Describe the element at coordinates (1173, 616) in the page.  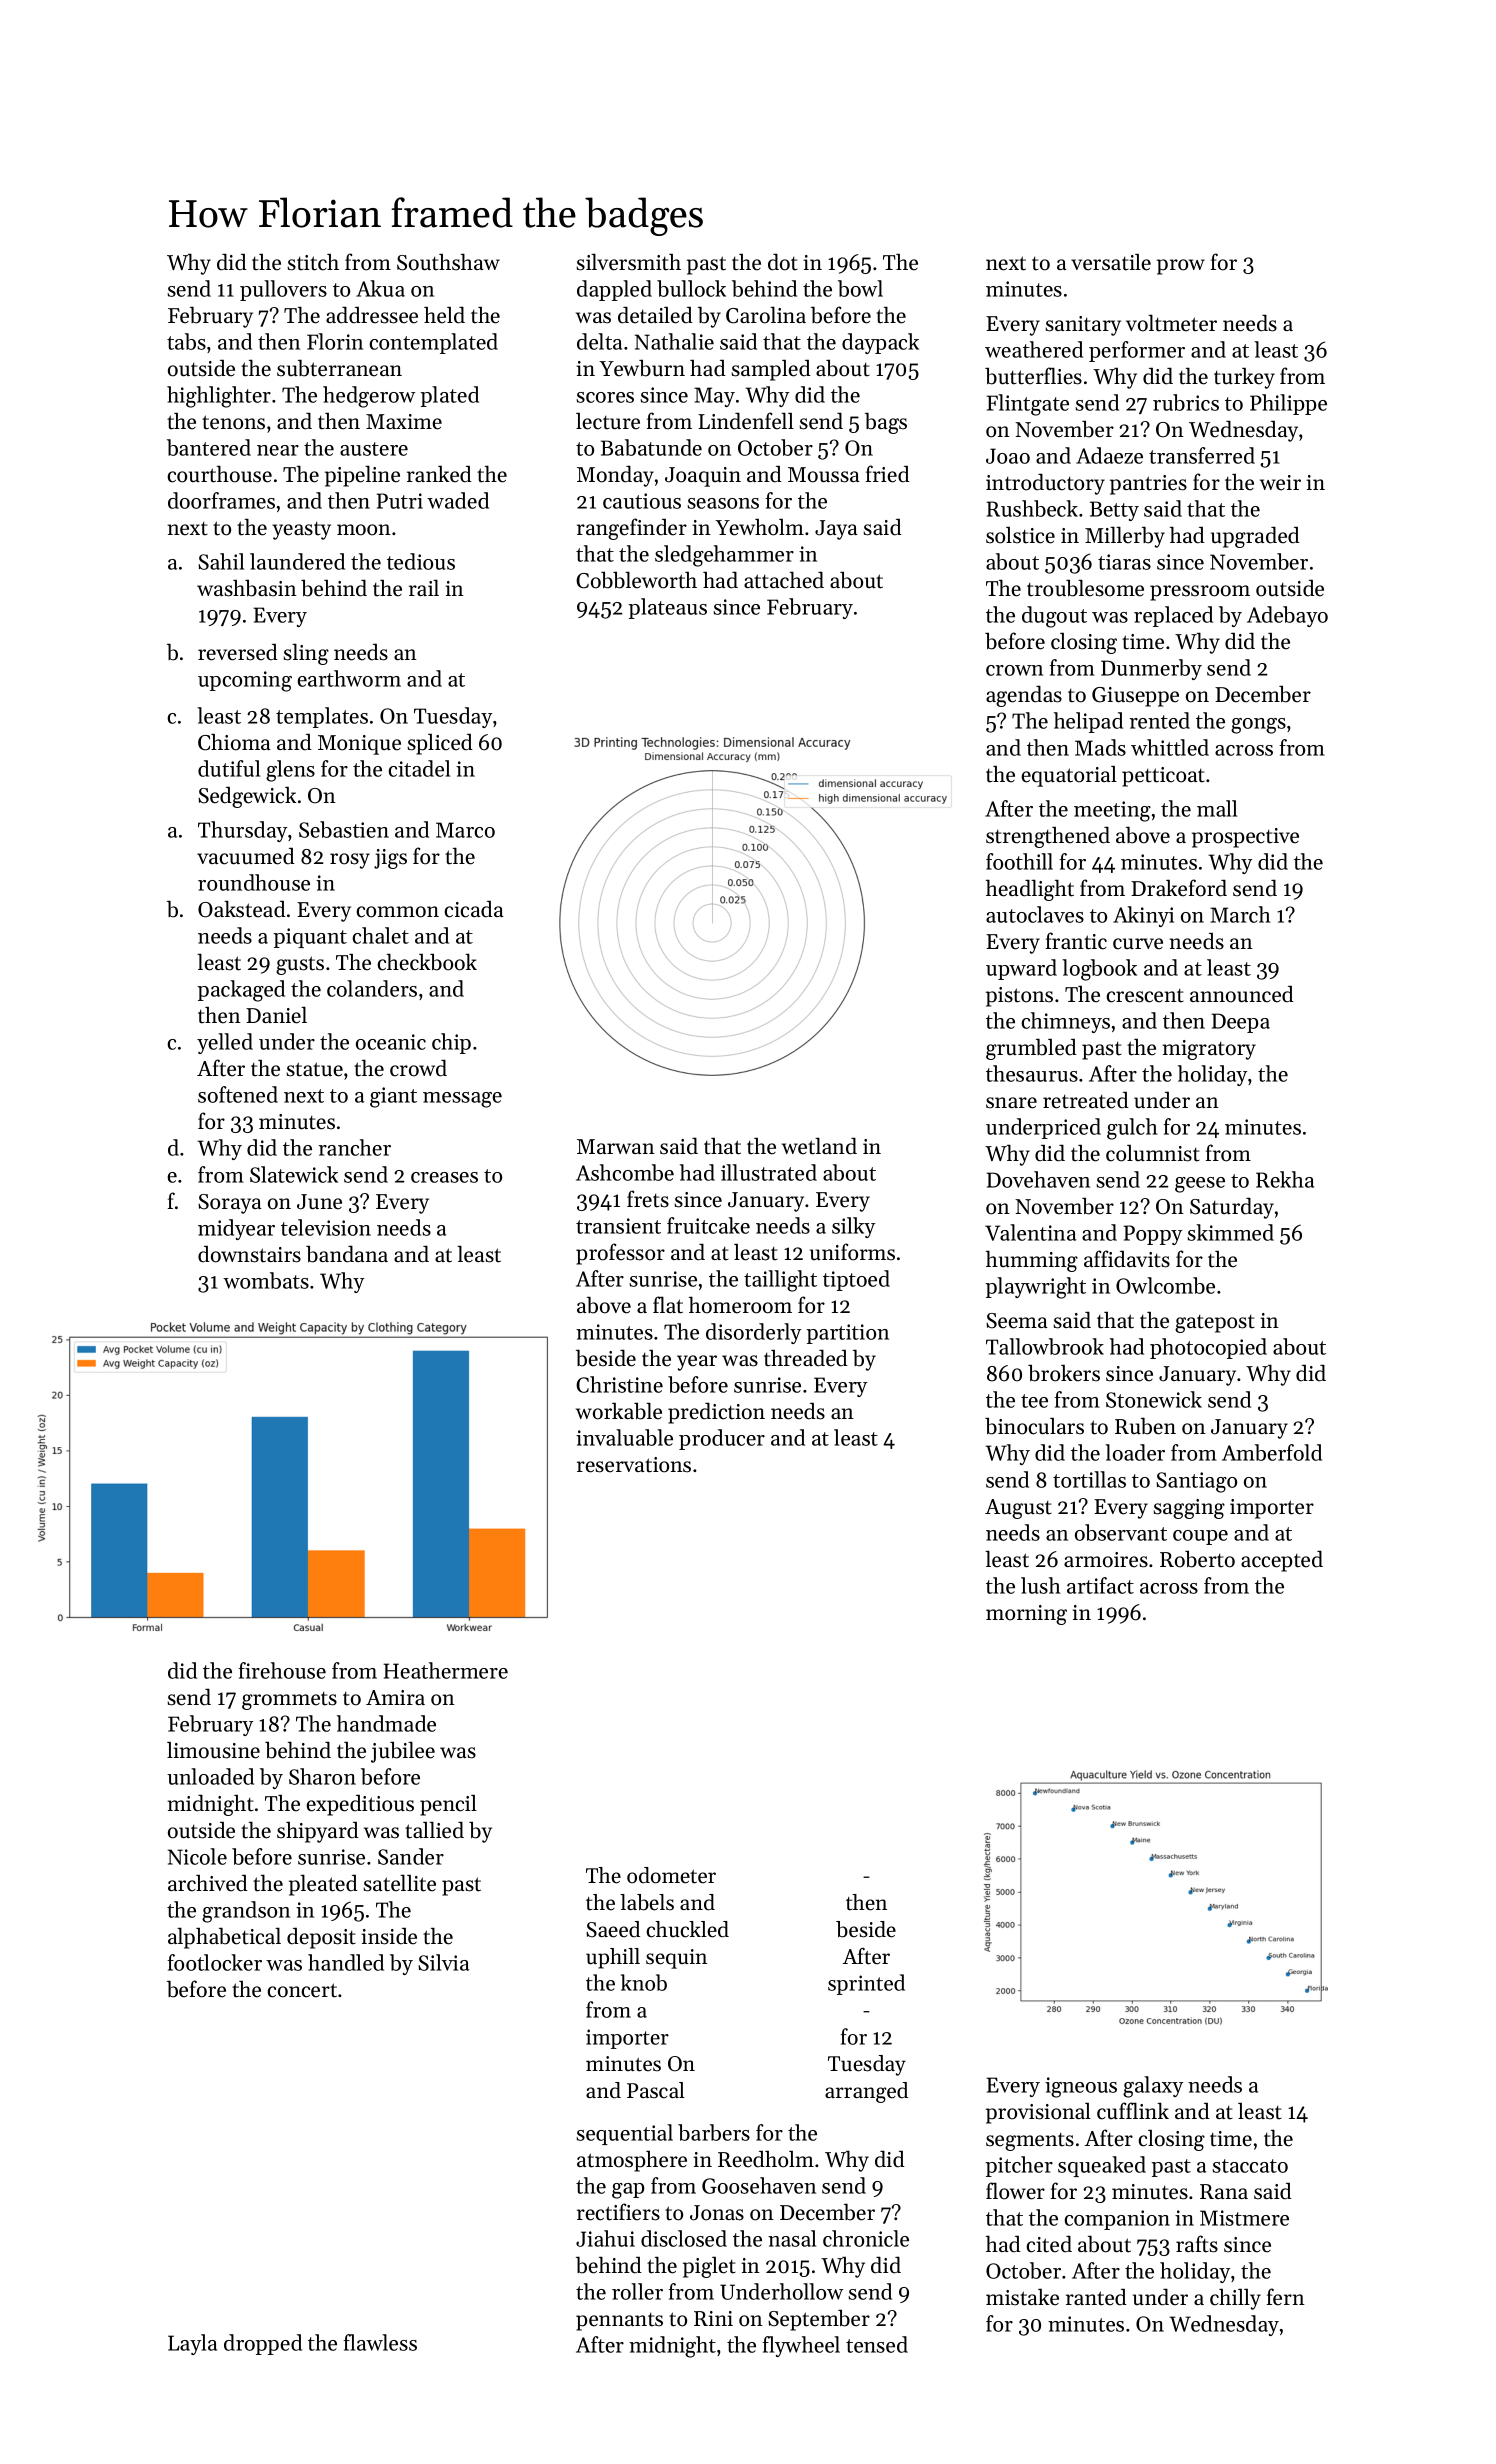
I see `replaced` at that location.
